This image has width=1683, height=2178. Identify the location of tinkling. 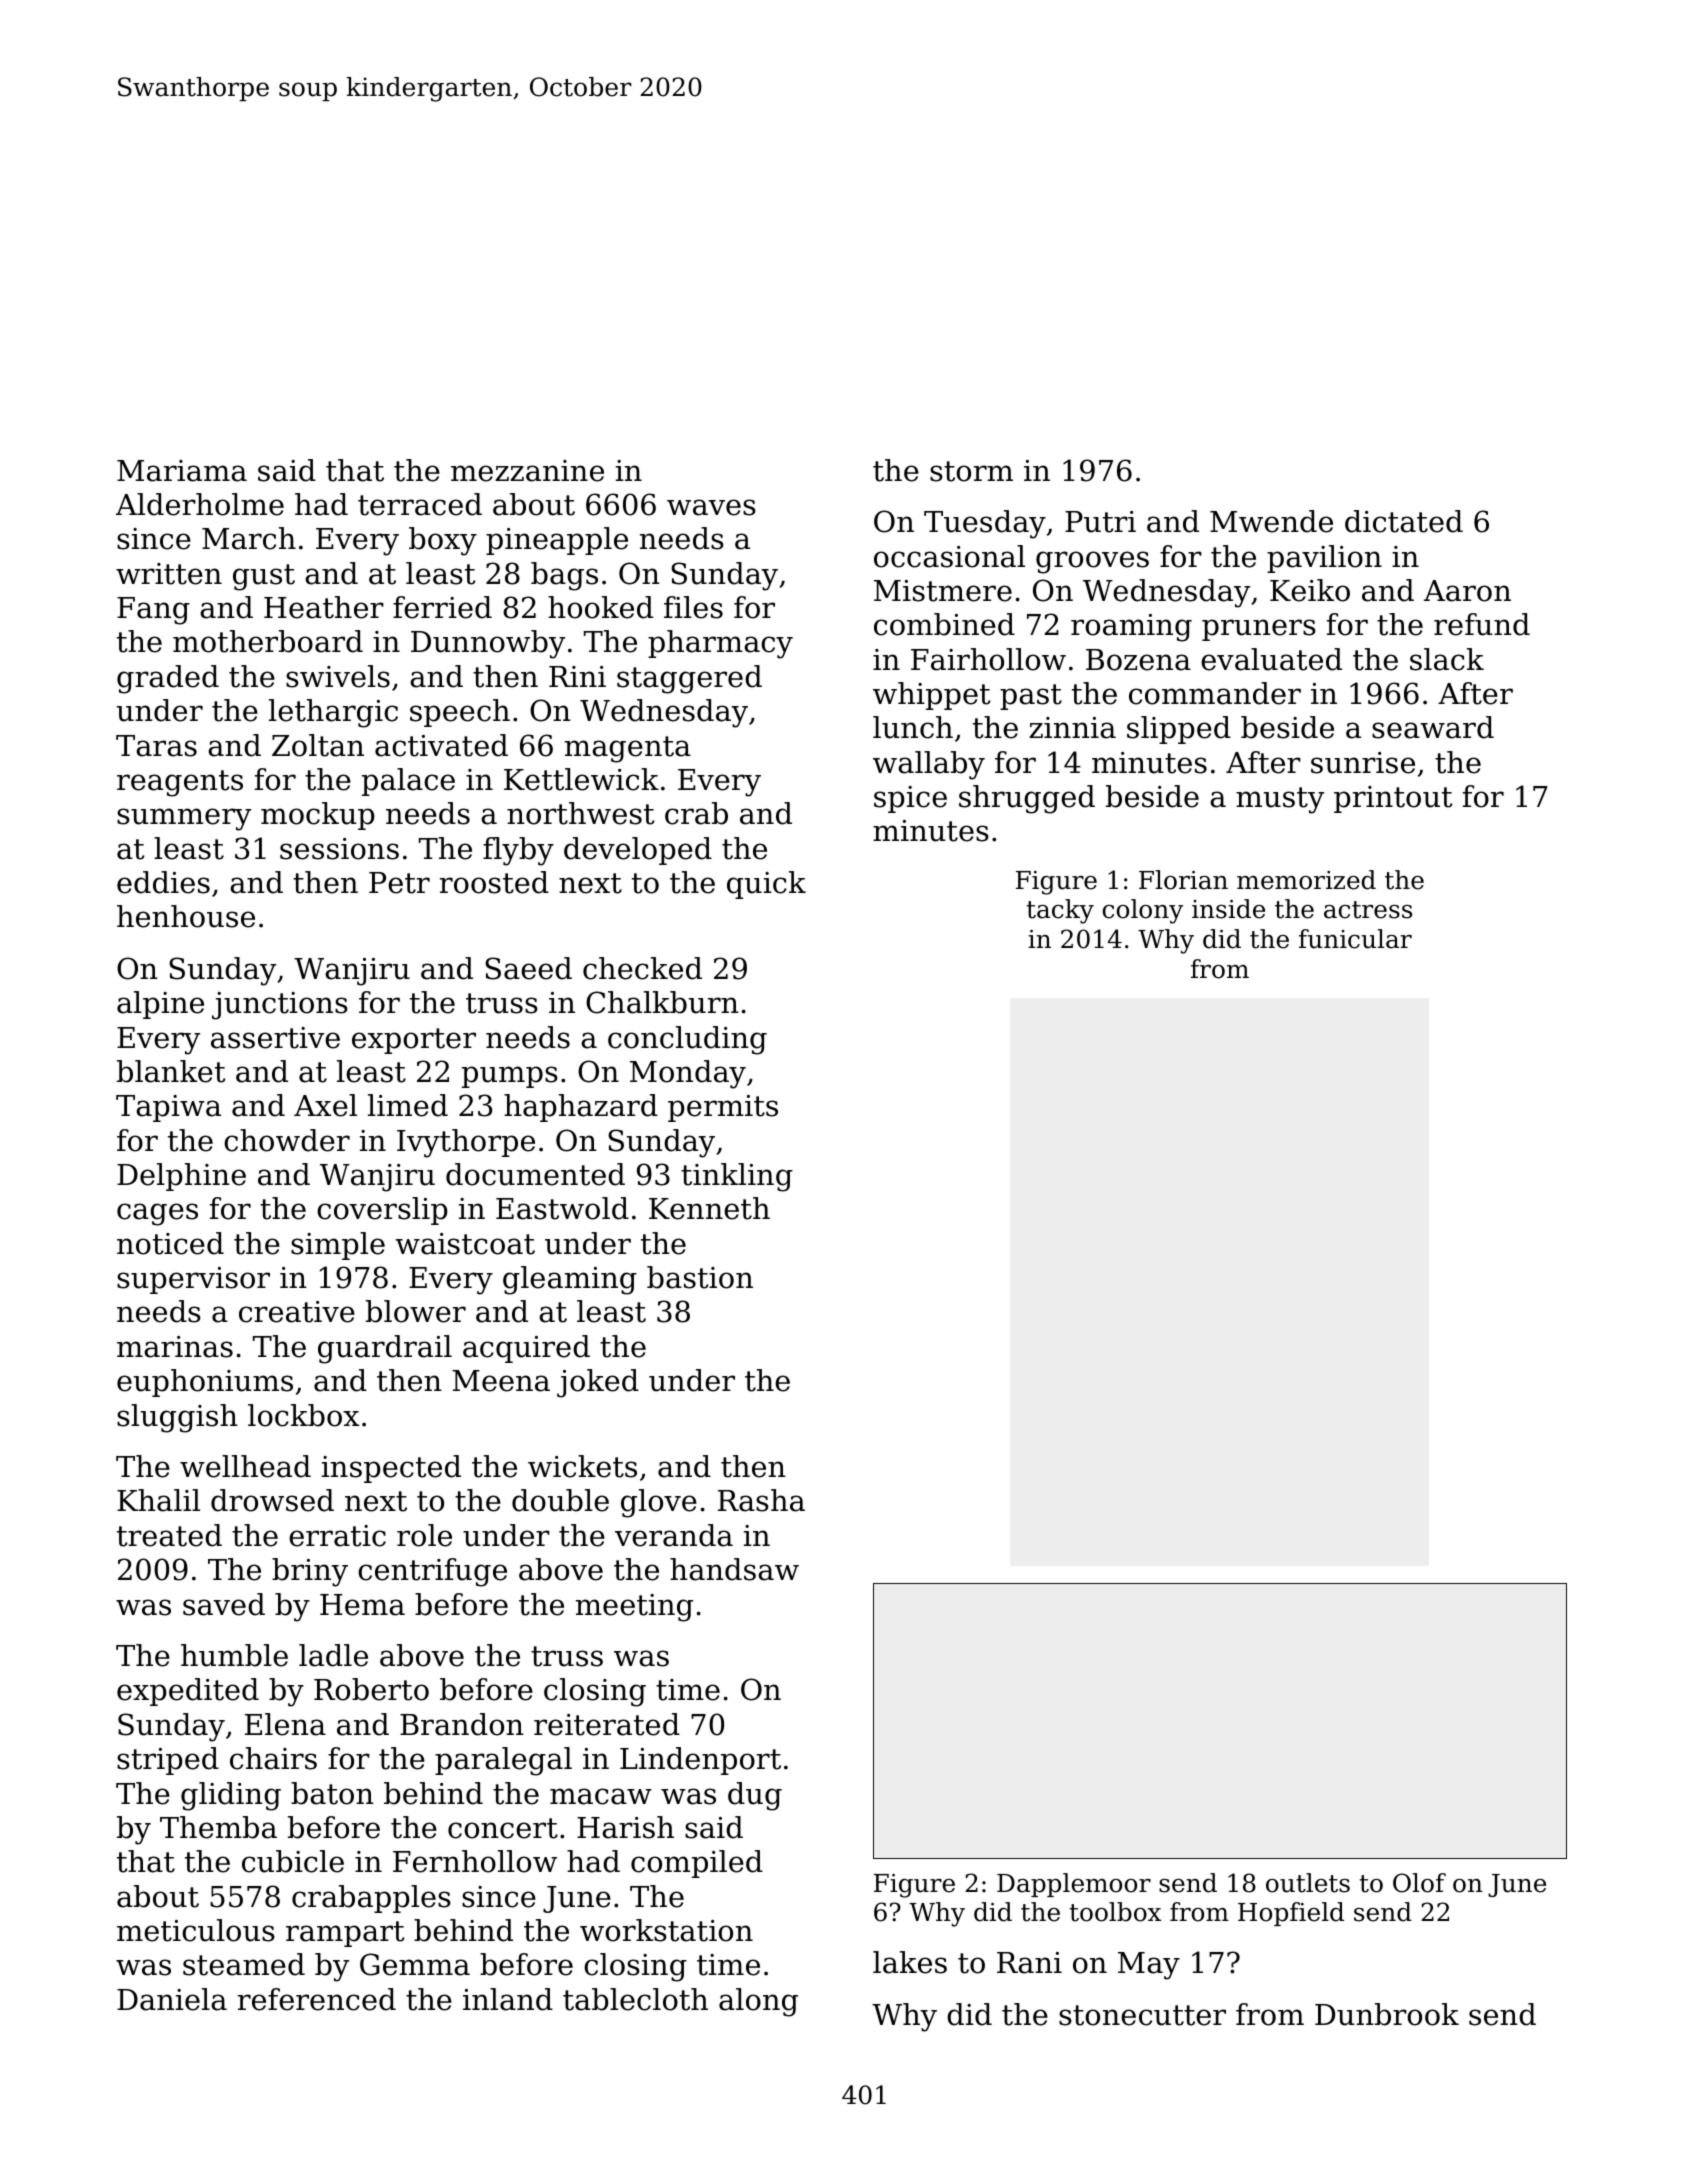
(737, 1177).
